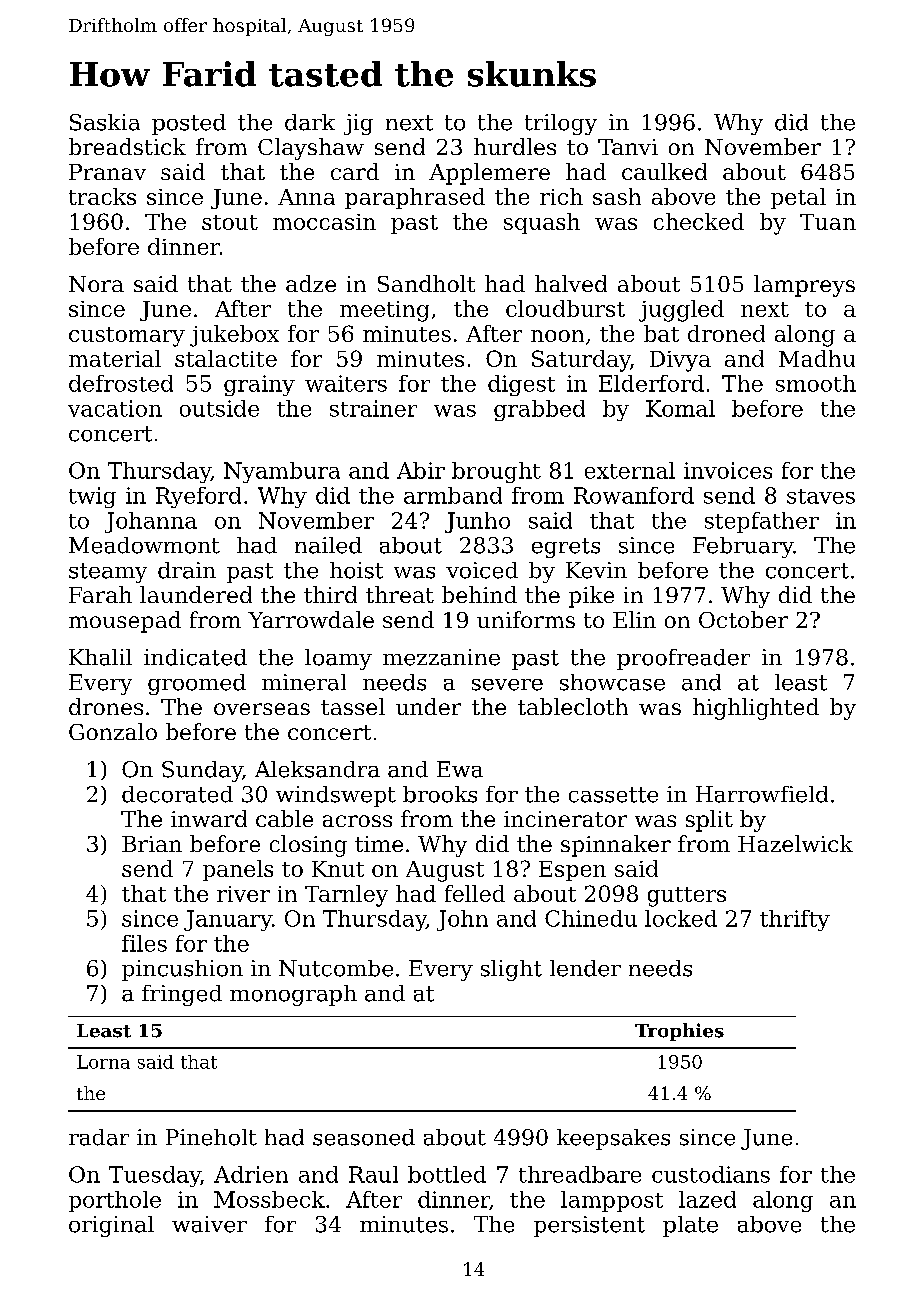 The width and height of the page is (924, 1311). I want to click on Tuan, so click(828, 222).
